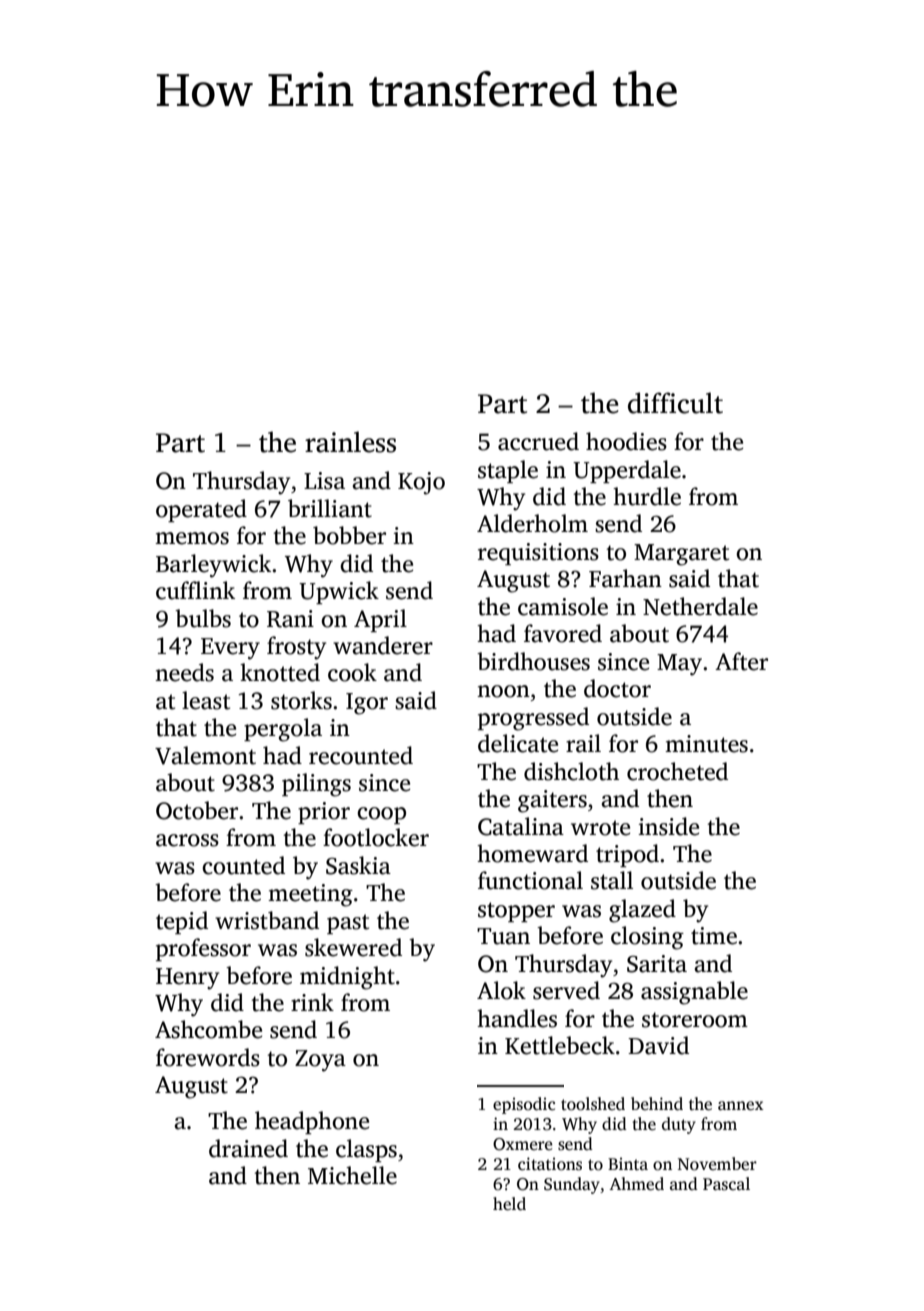  Describe the element at coordinates (350, 442) in the screenshot. I see `rainless` at that location.
